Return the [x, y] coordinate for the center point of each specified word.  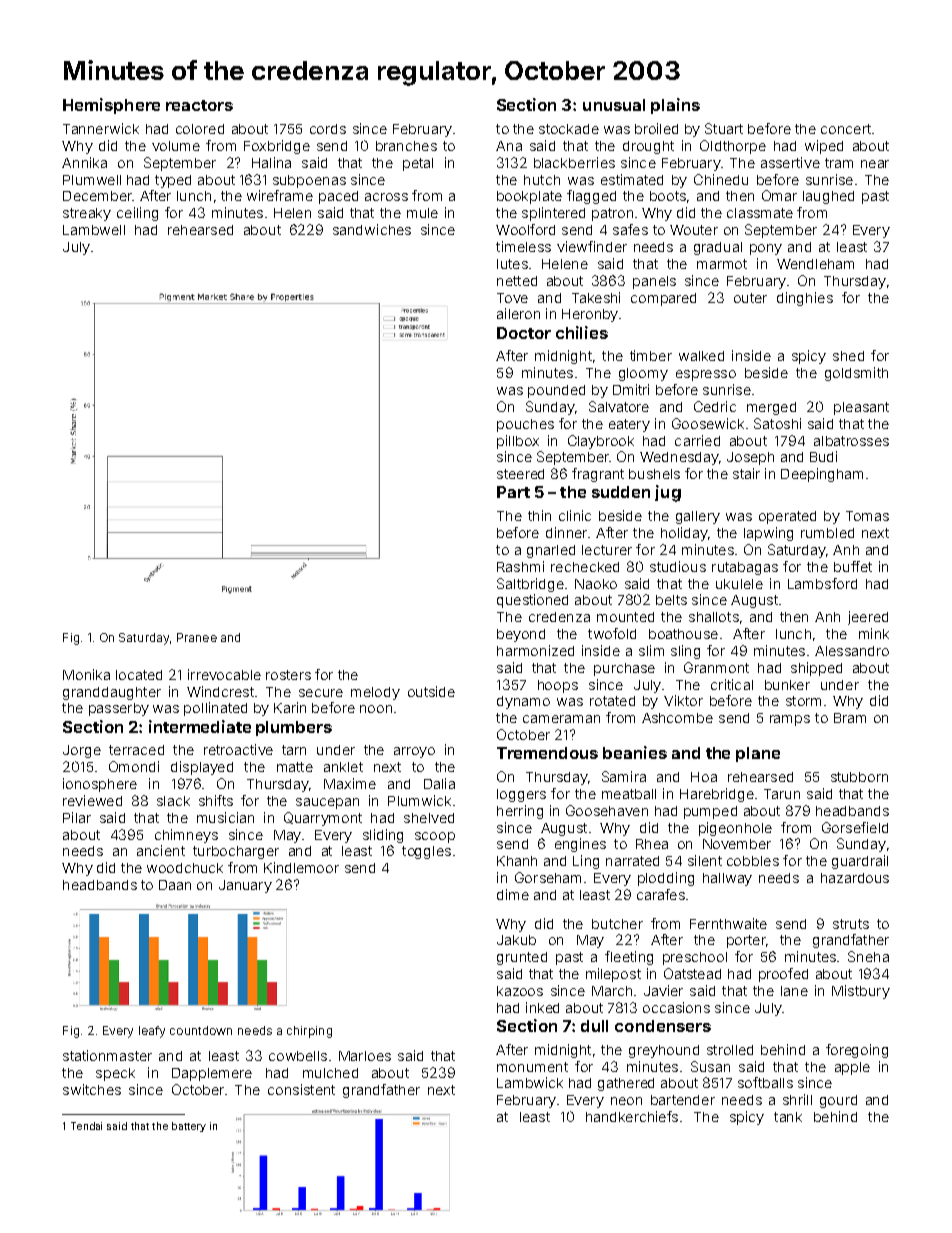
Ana [509, 146]
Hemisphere [111, 106]
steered [520, 474]
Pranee [197, 637]
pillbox [518, 442]
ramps [790, 720]
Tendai [86, 1126]
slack [173, 801]
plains [675, 106]
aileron [518, 313]
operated [787, 517]
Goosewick [708, 423]
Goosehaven [607, 810]
